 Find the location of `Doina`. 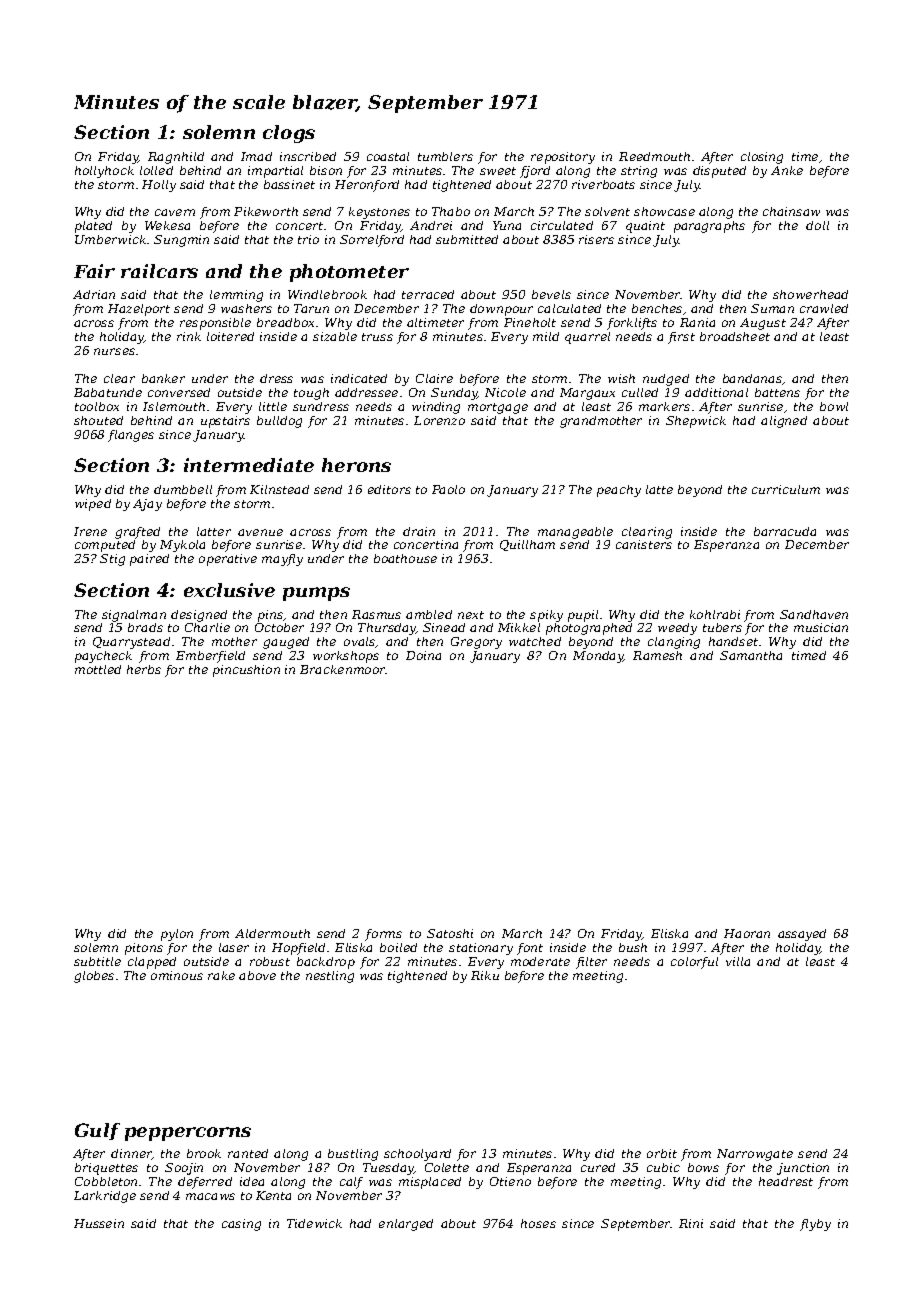

Doina is located at coordinates (423, 655).
